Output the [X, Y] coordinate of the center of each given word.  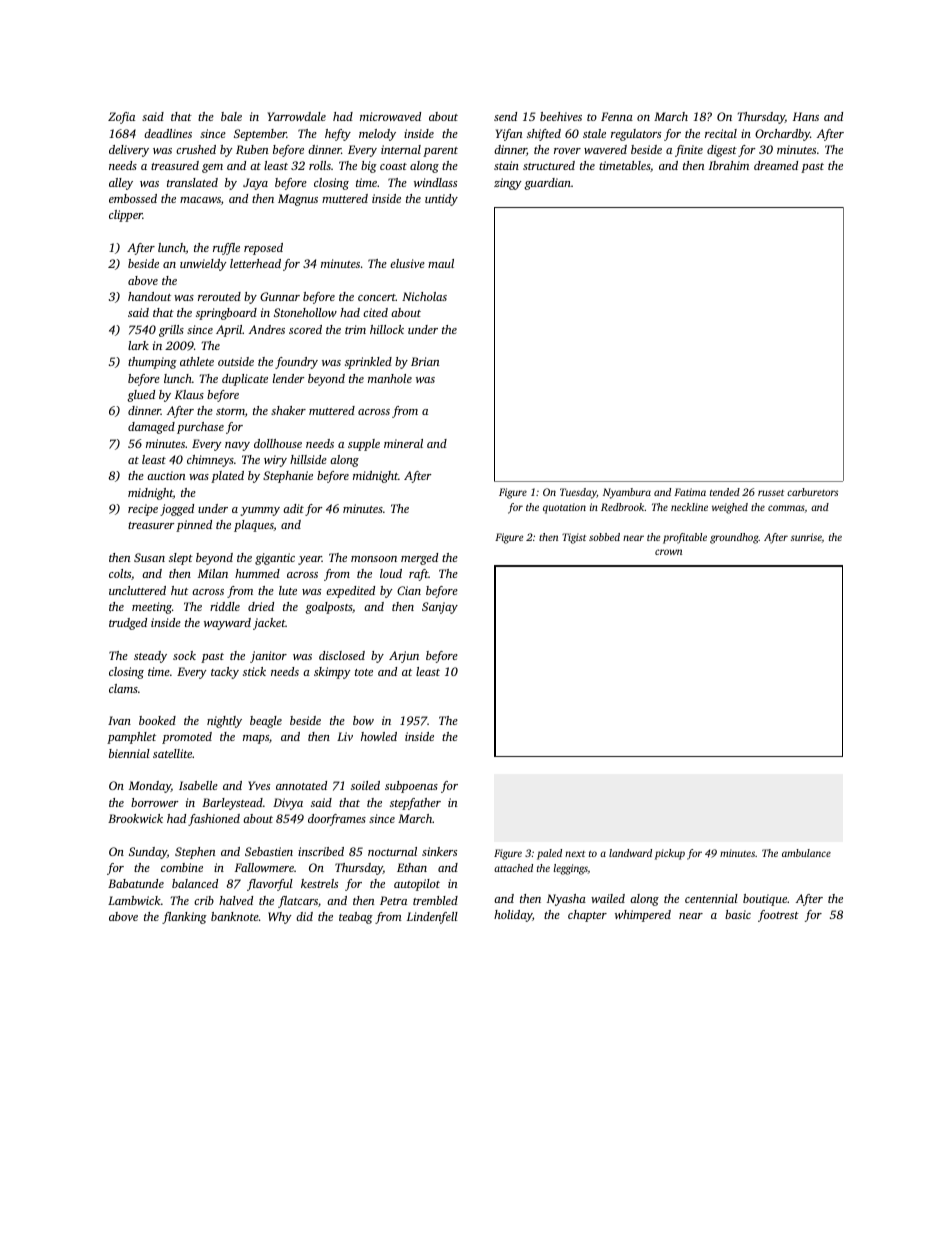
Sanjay [440, 608]
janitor [268, 657]
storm [230, 411]
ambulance [806, 853]
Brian [425, 361]
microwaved [390, 116]
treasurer [151, 525]
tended [725, 492]
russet [771, 493]
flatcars [298, 902]
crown [668, 552]
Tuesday [578, 493]
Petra [393, 900]
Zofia [121, 118]
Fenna [617, 116]
